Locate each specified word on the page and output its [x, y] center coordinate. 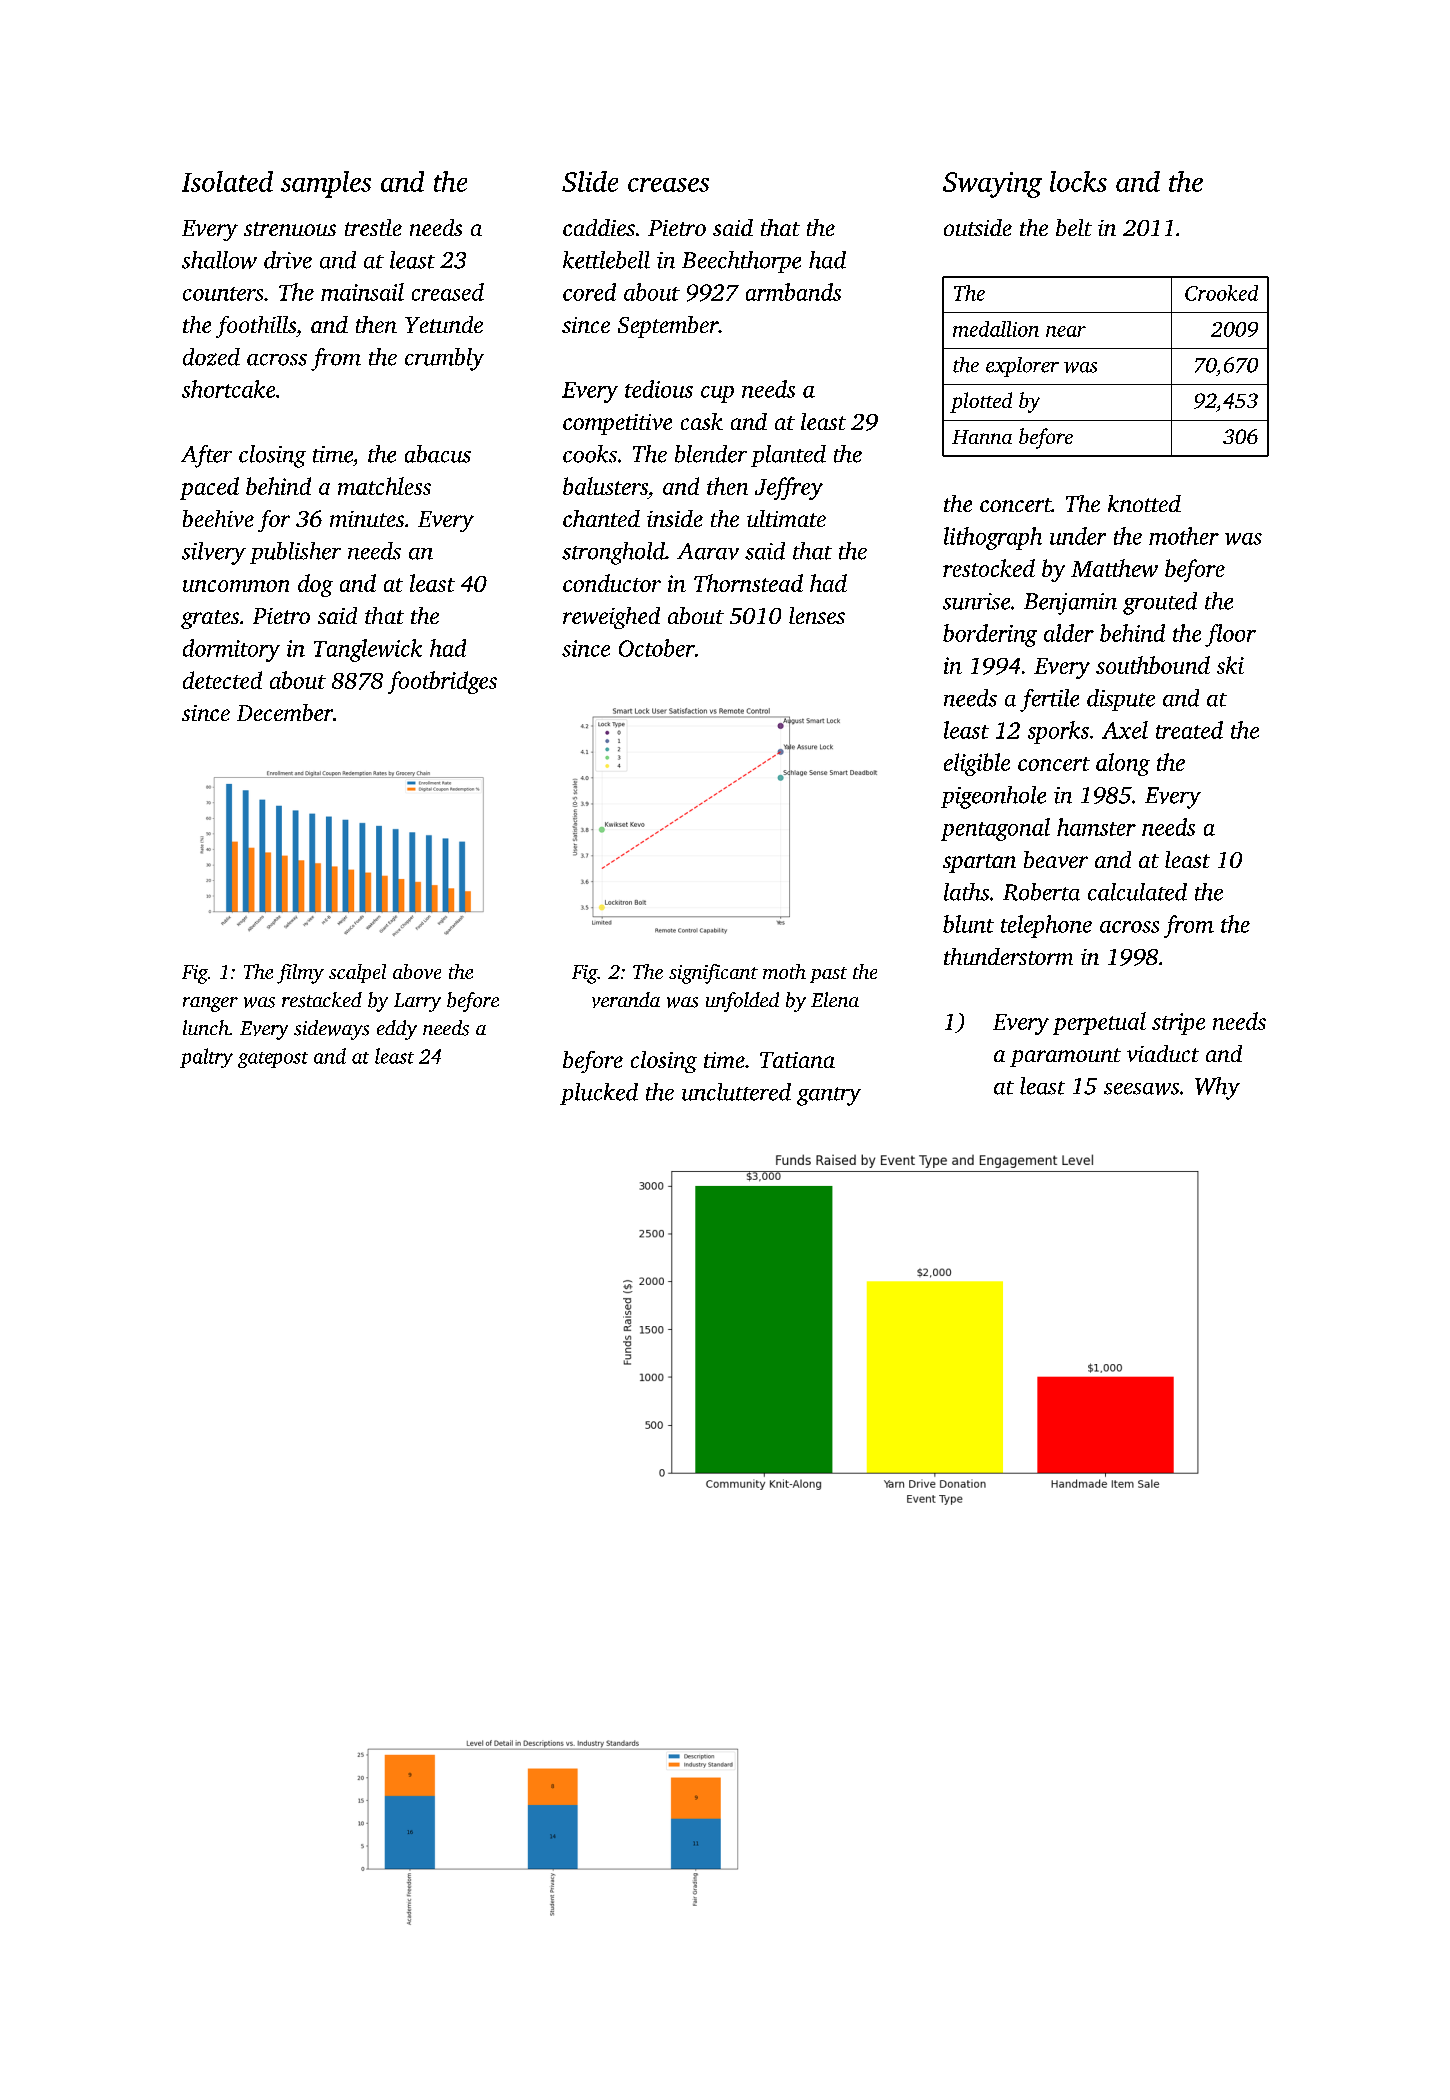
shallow [219, 260]
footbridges [442, 682]
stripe [1178, 1024]
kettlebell [606, 260]
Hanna [982, 437]
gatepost [273, 1060]
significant [713, 974]
